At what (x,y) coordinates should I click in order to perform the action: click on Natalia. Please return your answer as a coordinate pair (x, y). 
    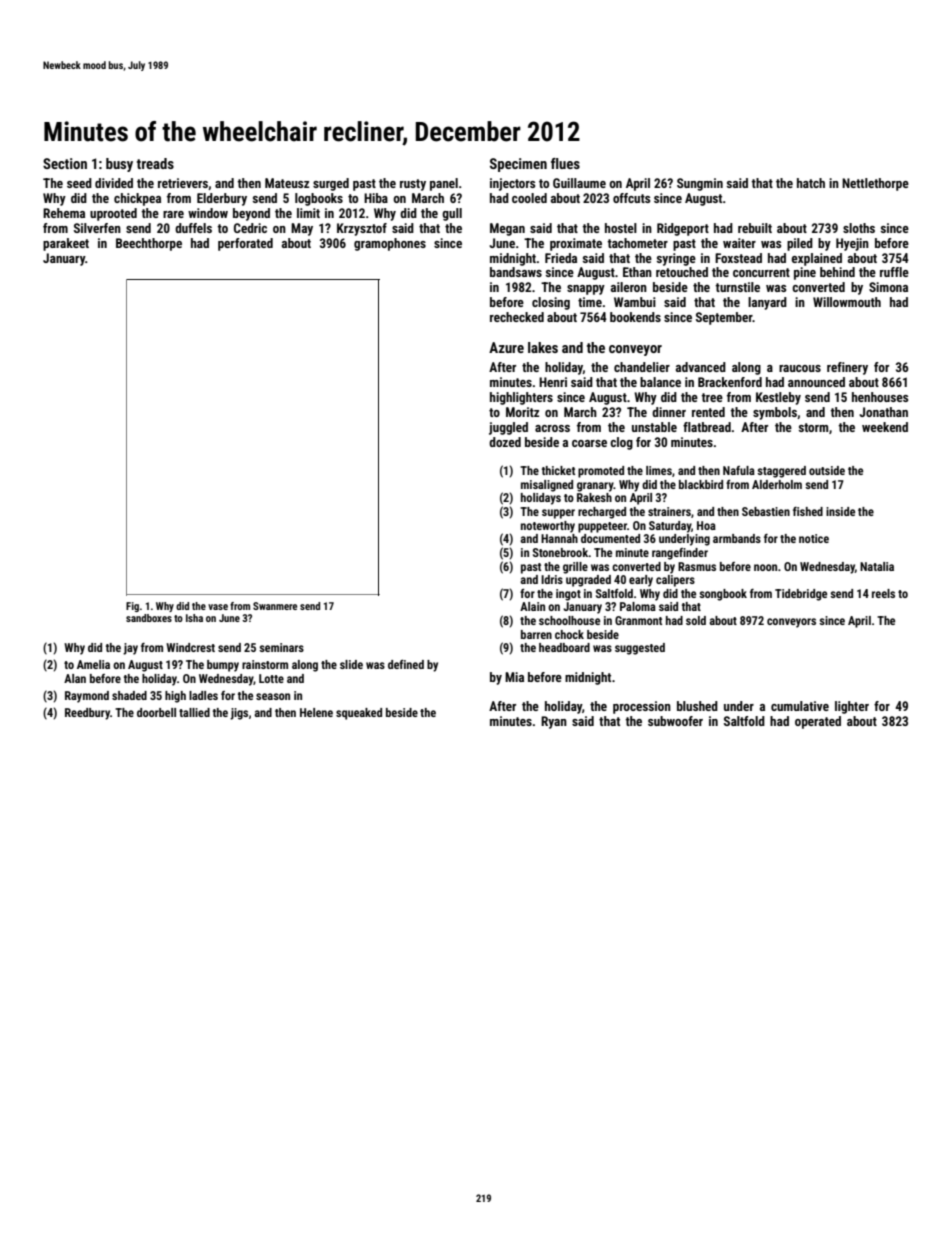
    Looking at the image, I should click on (877, 566).
